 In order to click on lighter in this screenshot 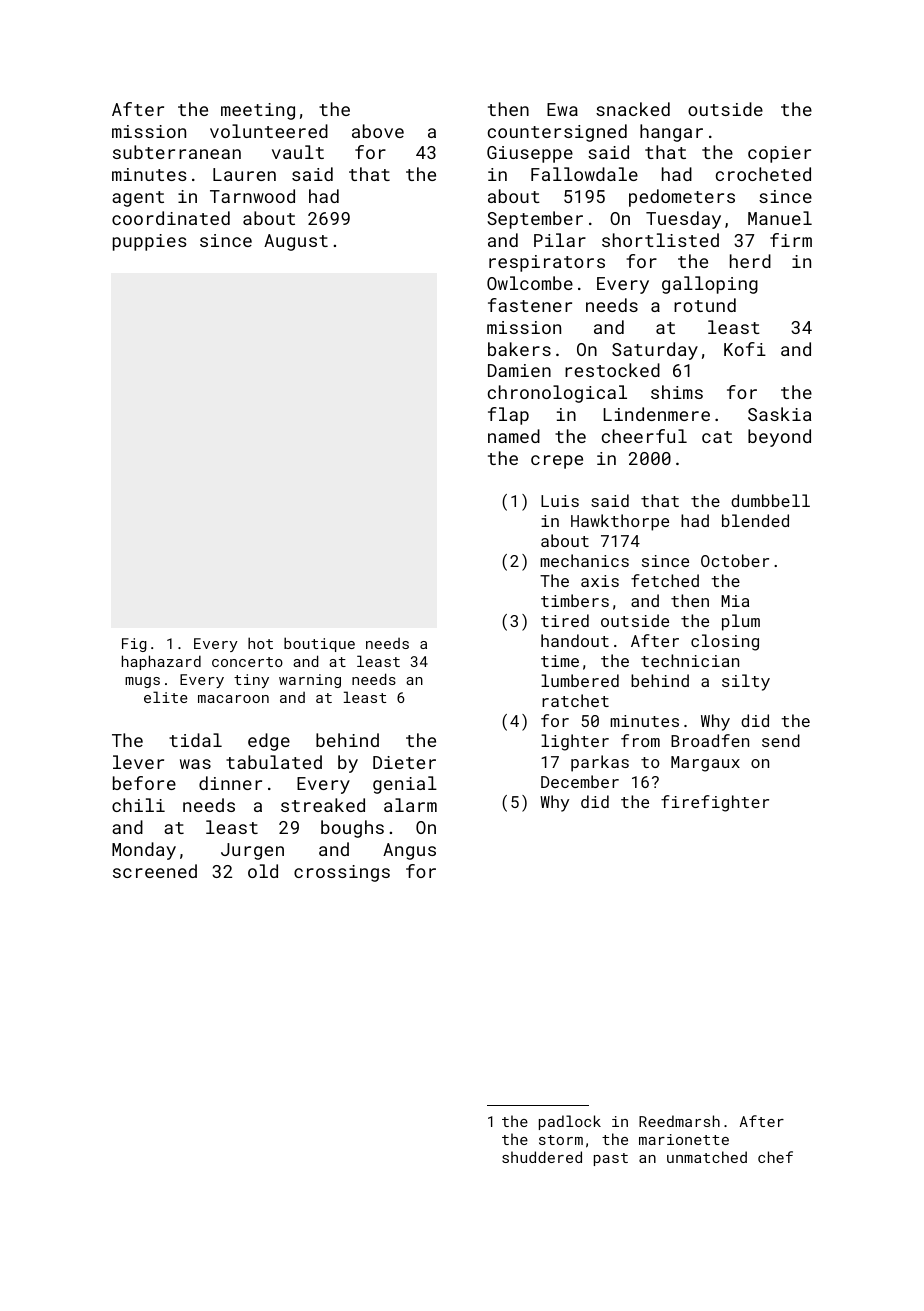, I will do `click(575, 742)`.
